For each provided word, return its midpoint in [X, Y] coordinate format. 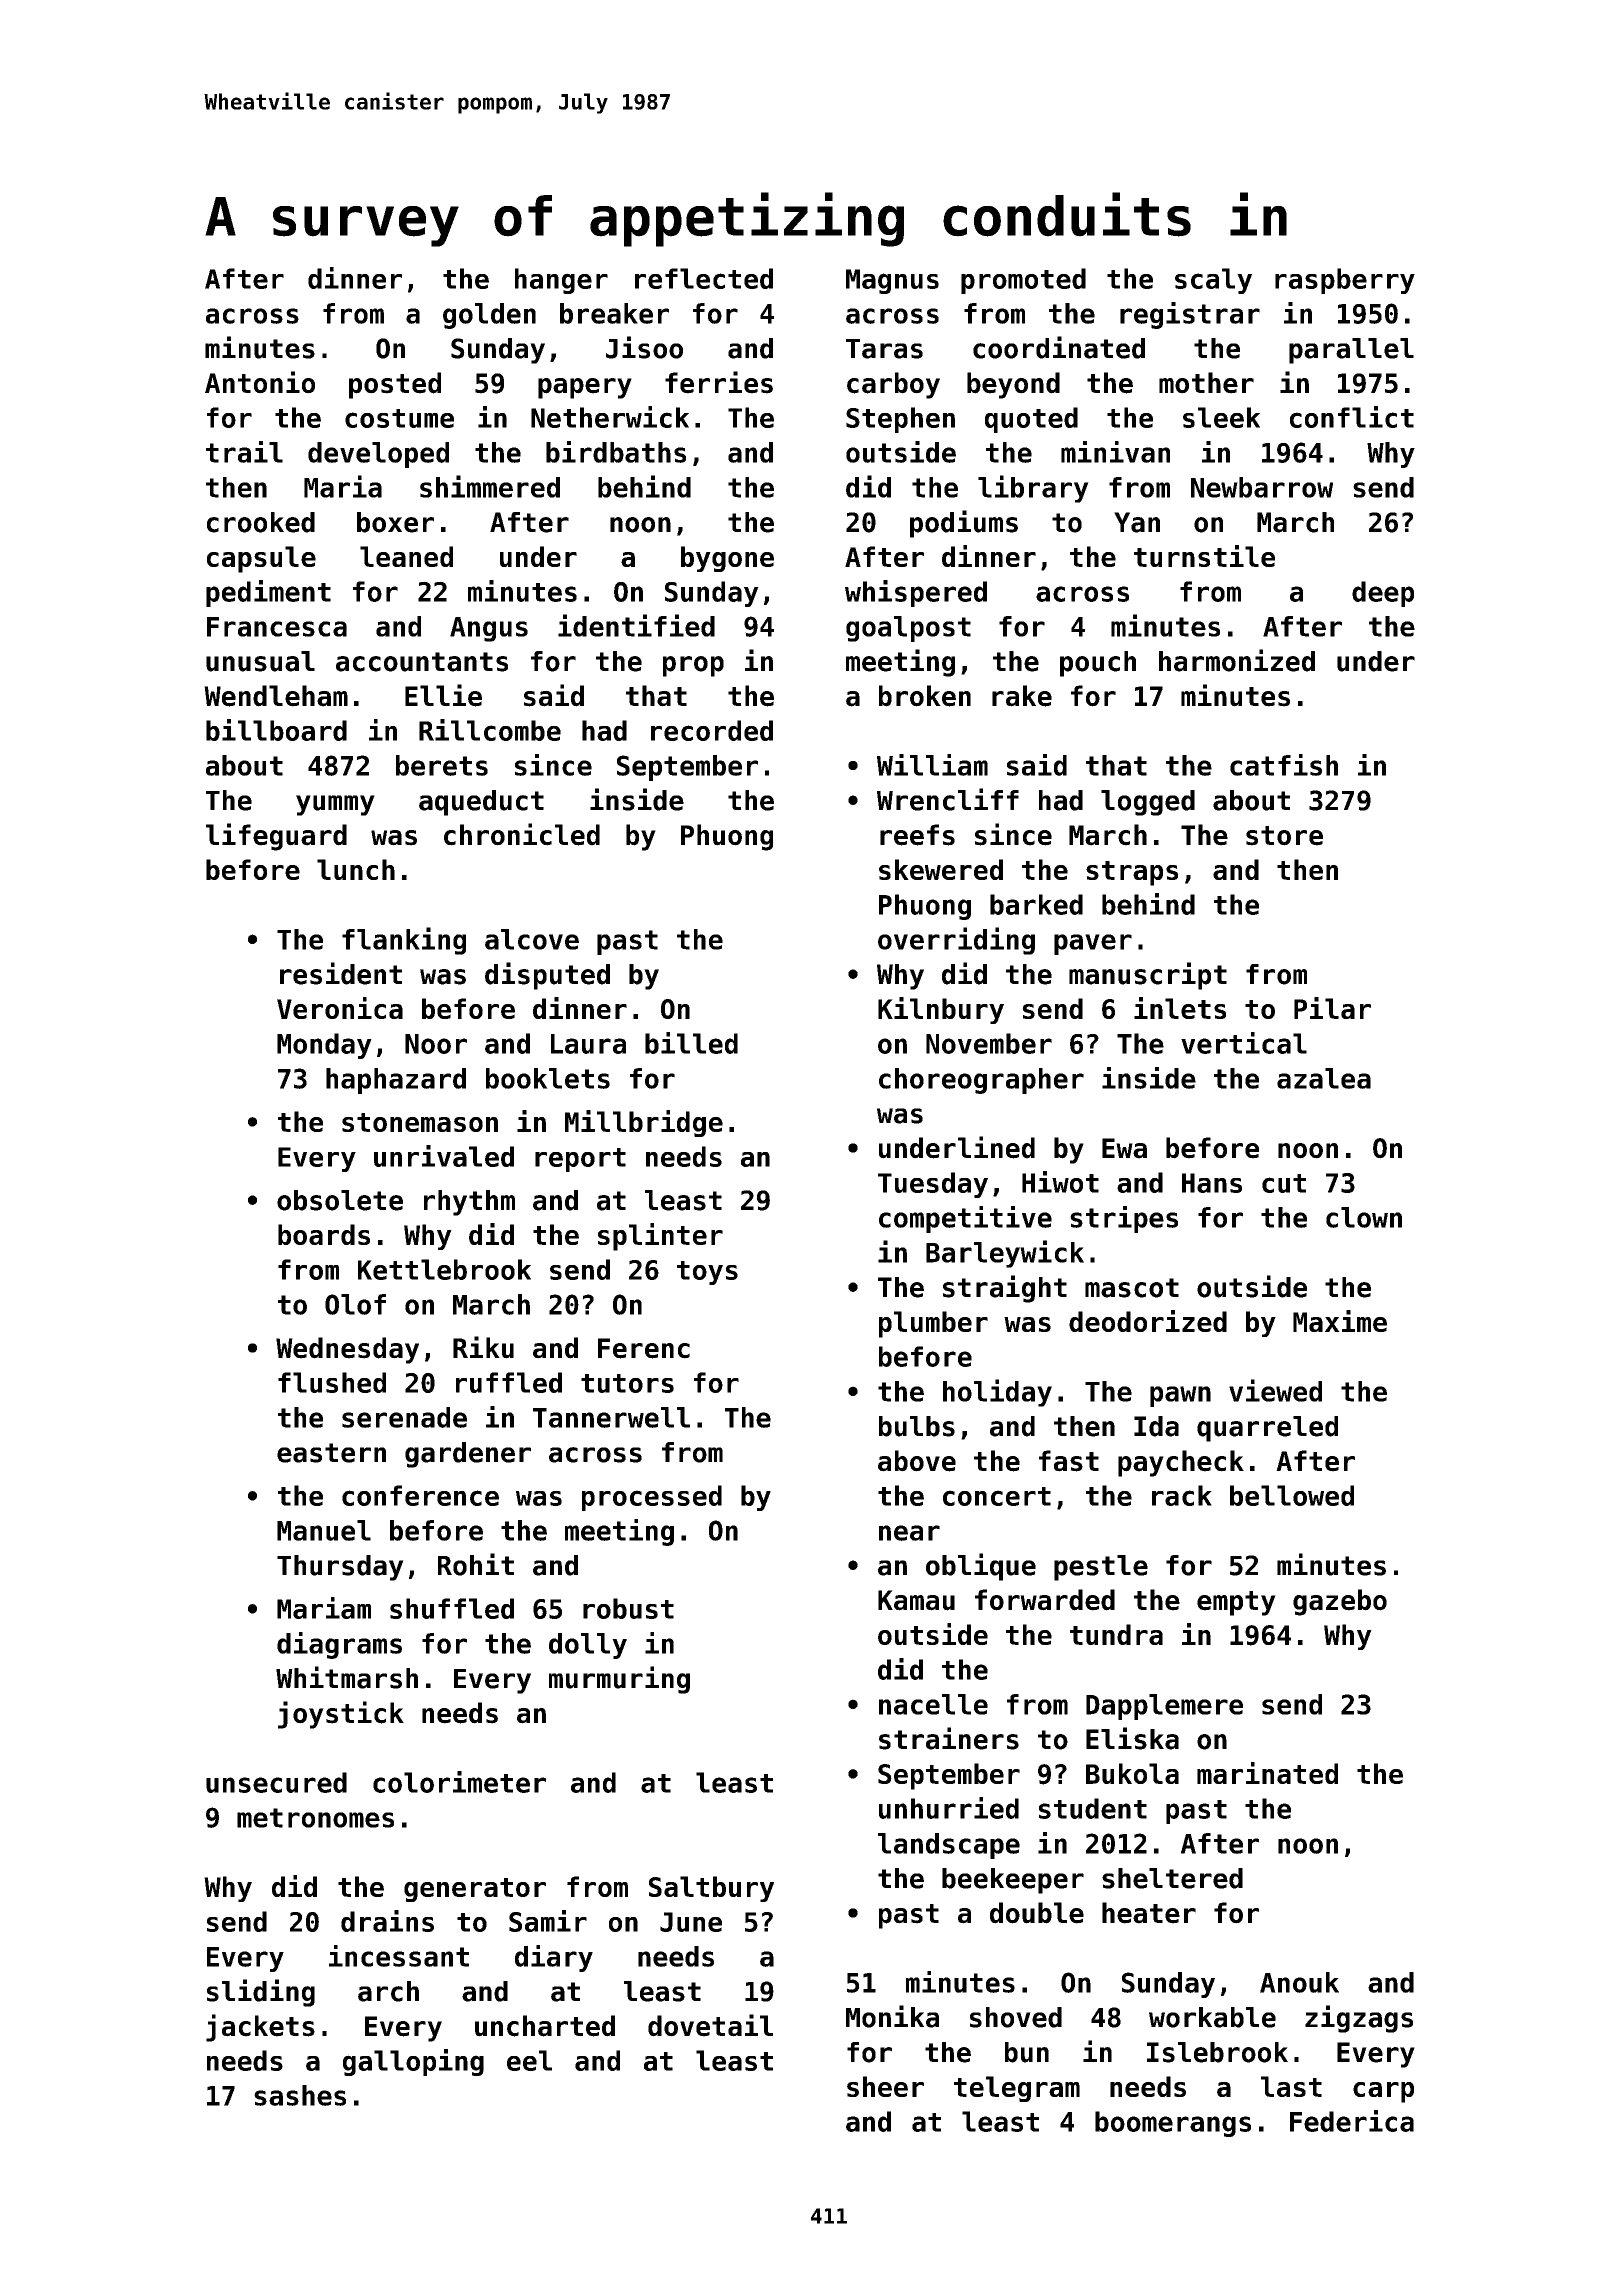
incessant [399, 1956]
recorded [712, 730]
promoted [1023, 281]
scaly [1213, 281]
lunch [356, 869]
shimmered [490, 486]
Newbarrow [1262, 487]
